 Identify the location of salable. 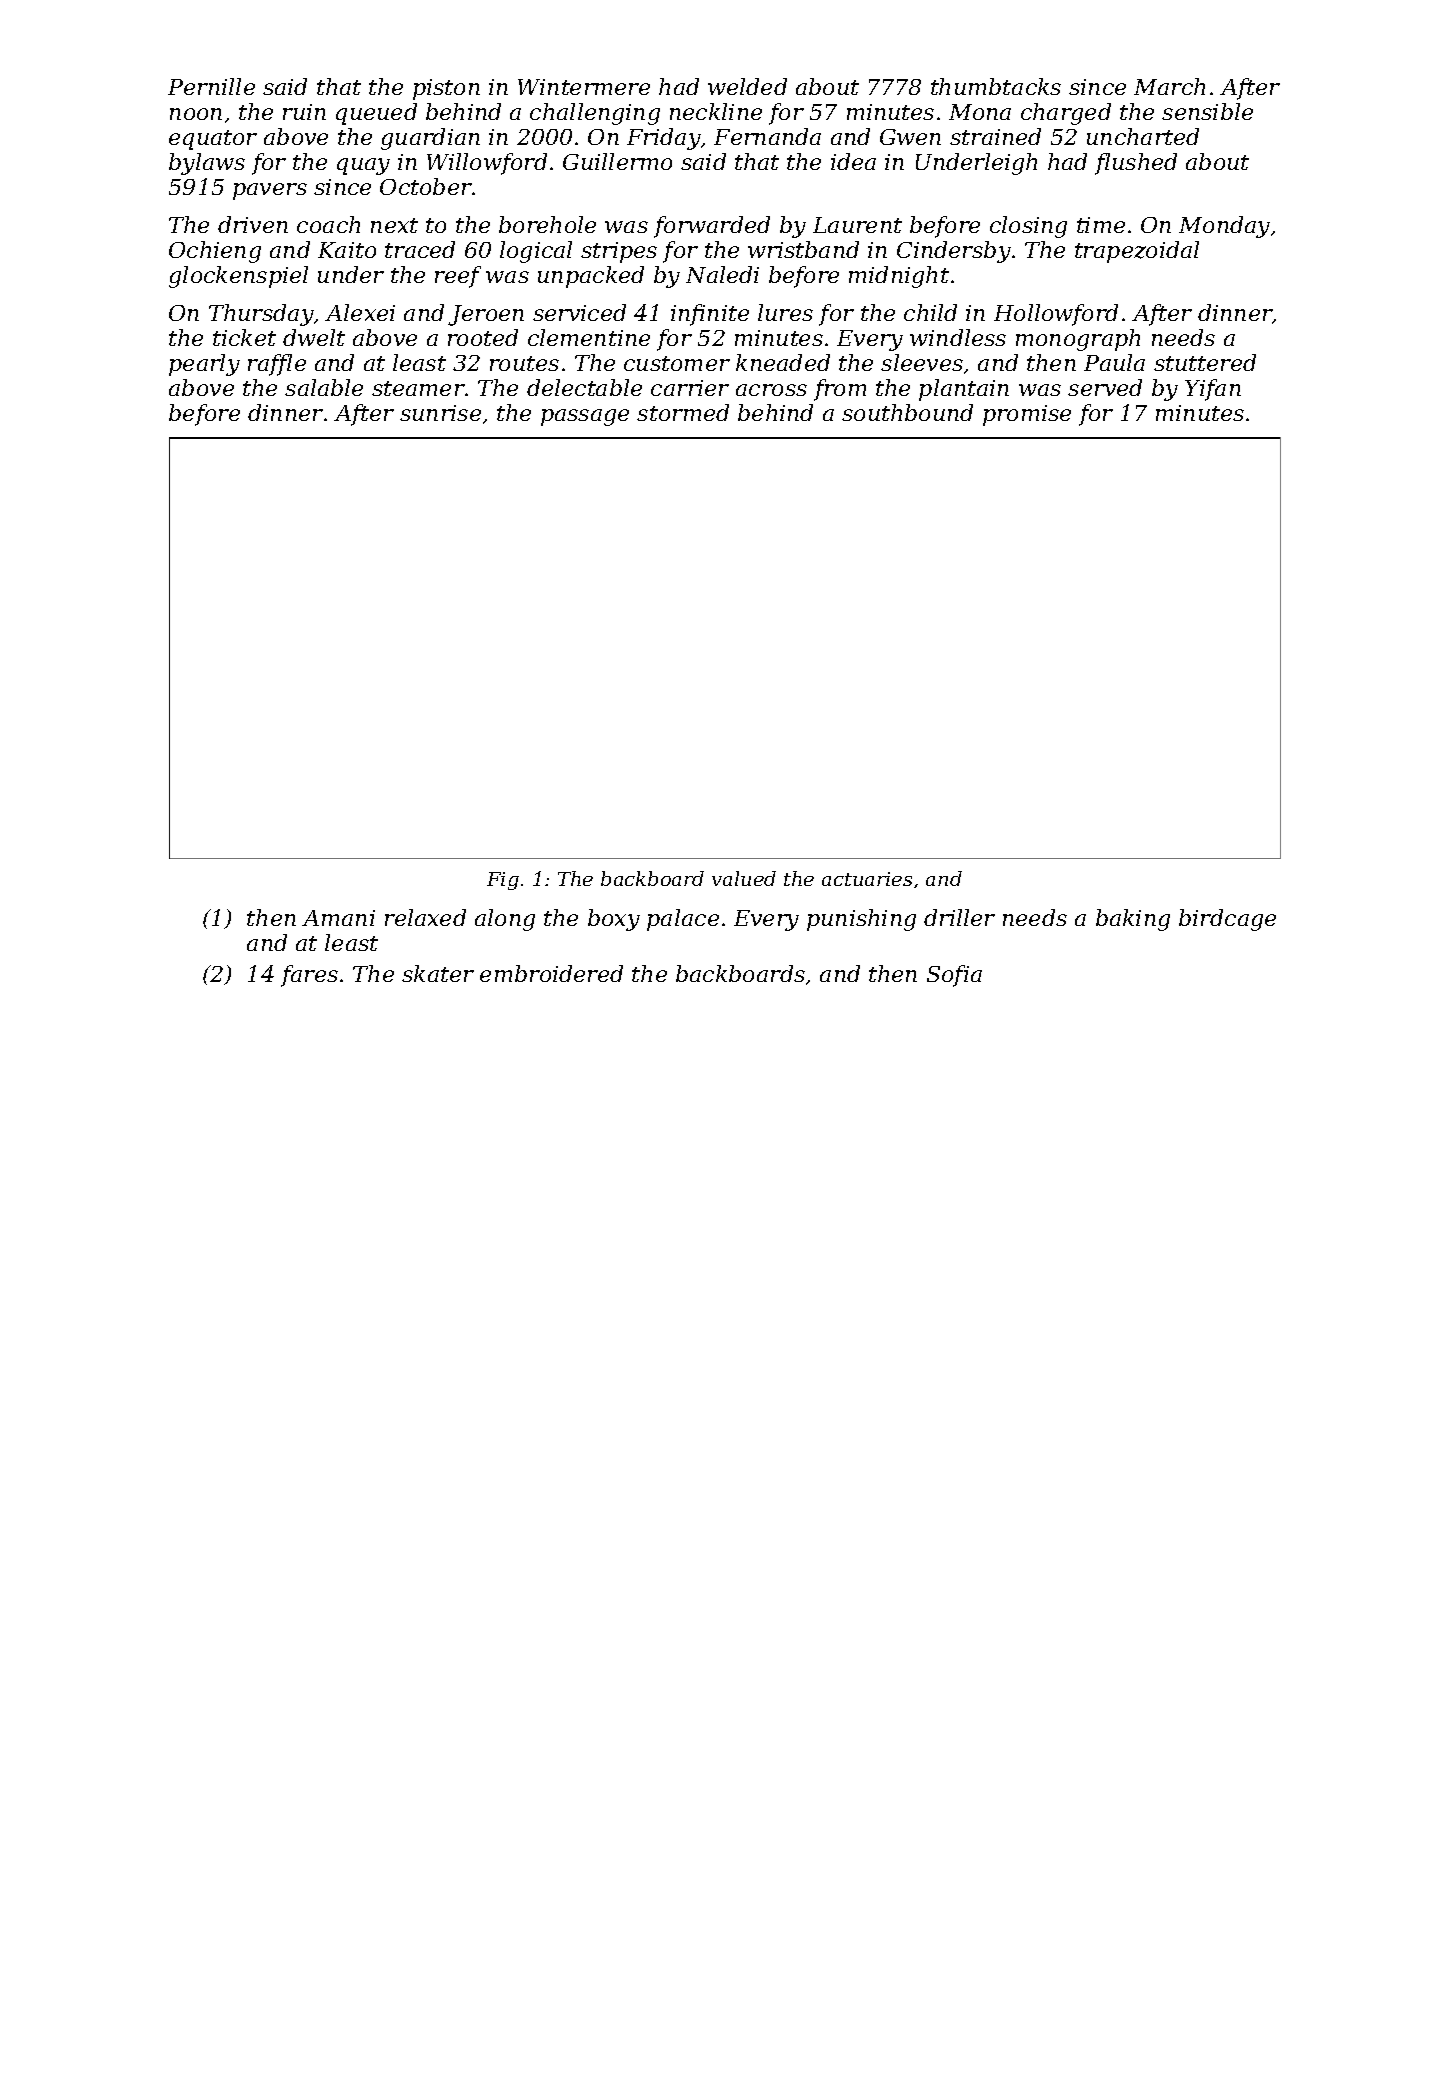
(324, 387).
